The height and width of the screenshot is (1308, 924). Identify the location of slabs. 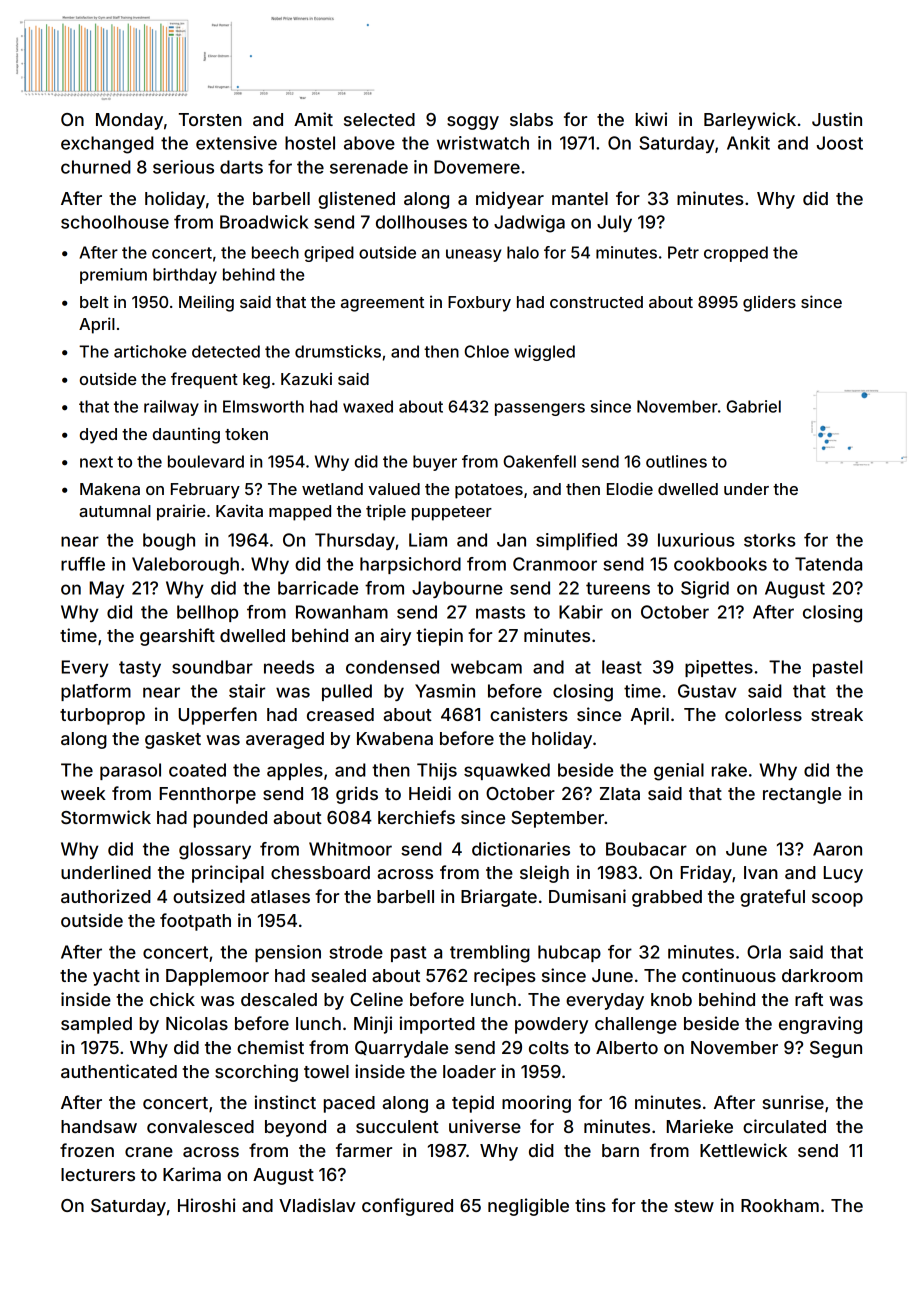
(531, 119).
